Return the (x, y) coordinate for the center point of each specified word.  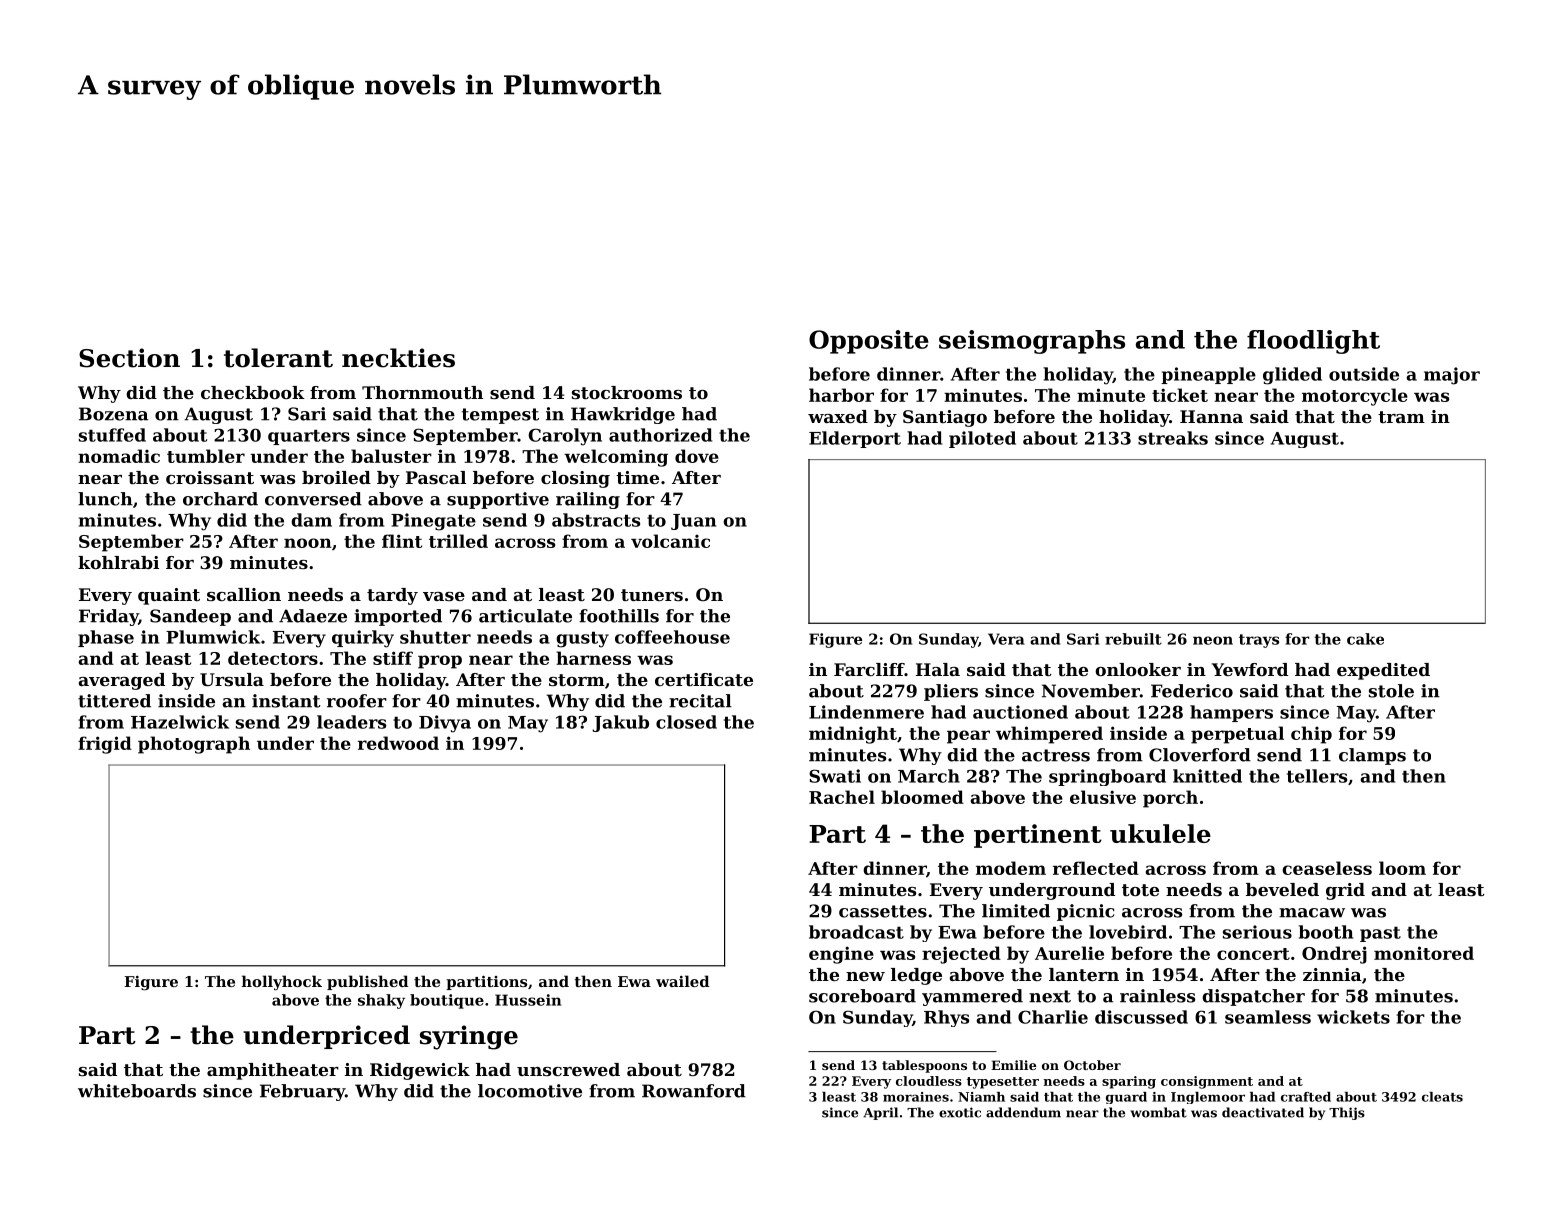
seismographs (1032, 342)
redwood (398, 743)
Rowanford (694, 1091)
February (302, 1092)
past (1380, 934)
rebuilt (1133, 639)
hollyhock (282, 983)
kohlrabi (118, 562)
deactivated (1263, 1112)
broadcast (856, 932)
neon (1213, 640)
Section (129, 358)
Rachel (842, 797)
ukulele (1160, 833)
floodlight (1313, 342)
